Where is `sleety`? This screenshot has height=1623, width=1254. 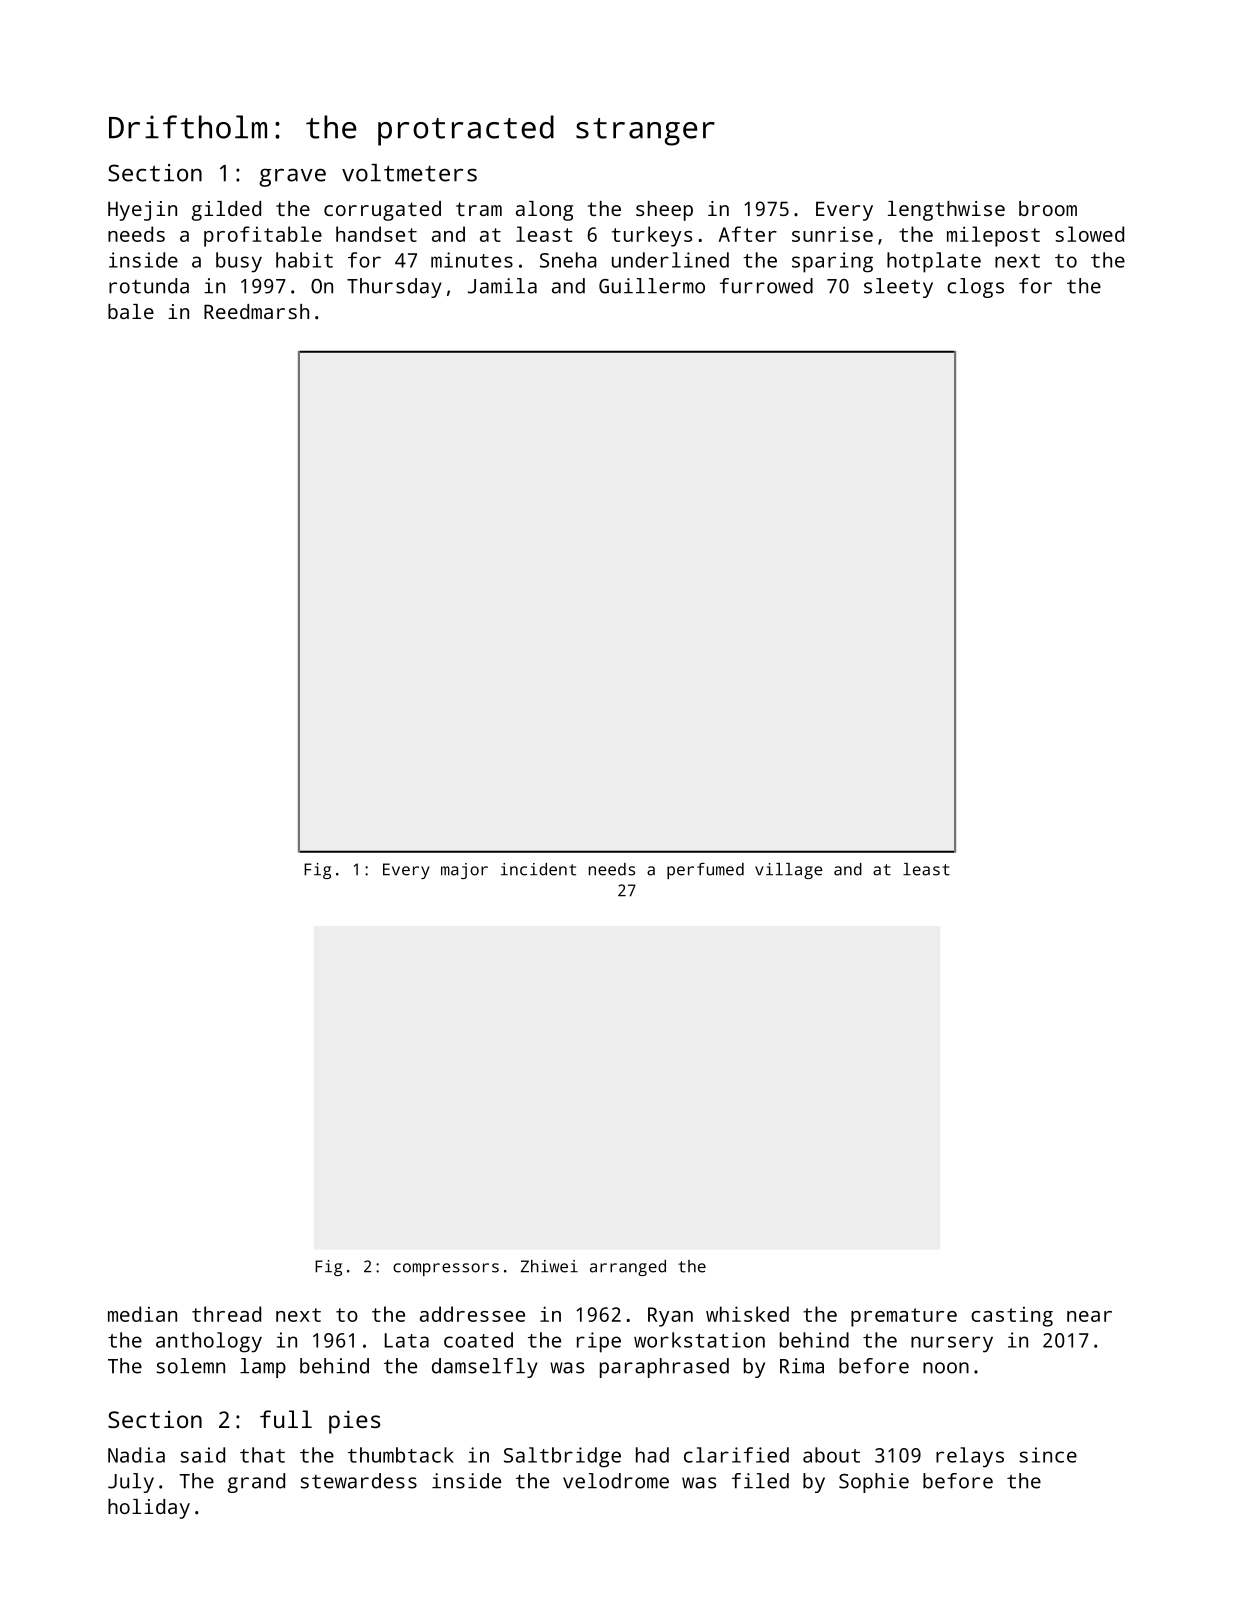
sleety is located at coordinates (898, 288).
